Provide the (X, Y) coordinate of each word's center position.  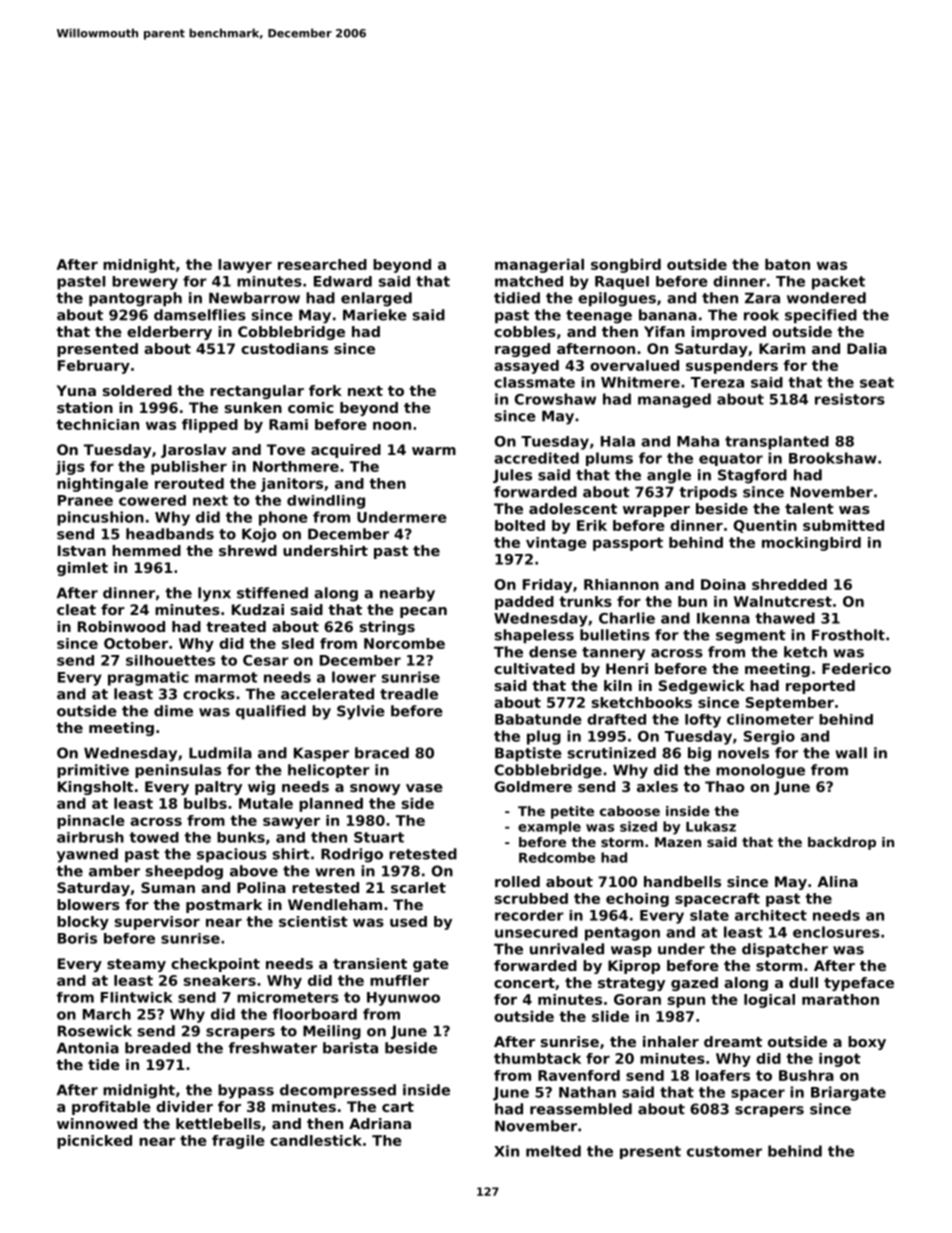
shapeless (534, 636)
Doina (723, 584)
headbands (170, 534)
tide (104, 1064)
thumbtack (537, 1058)
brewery (145, 283)
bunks (241, 837)
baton (787, 264)
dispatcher (785, 950)
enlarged (376, 299)
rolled (517, 881)
